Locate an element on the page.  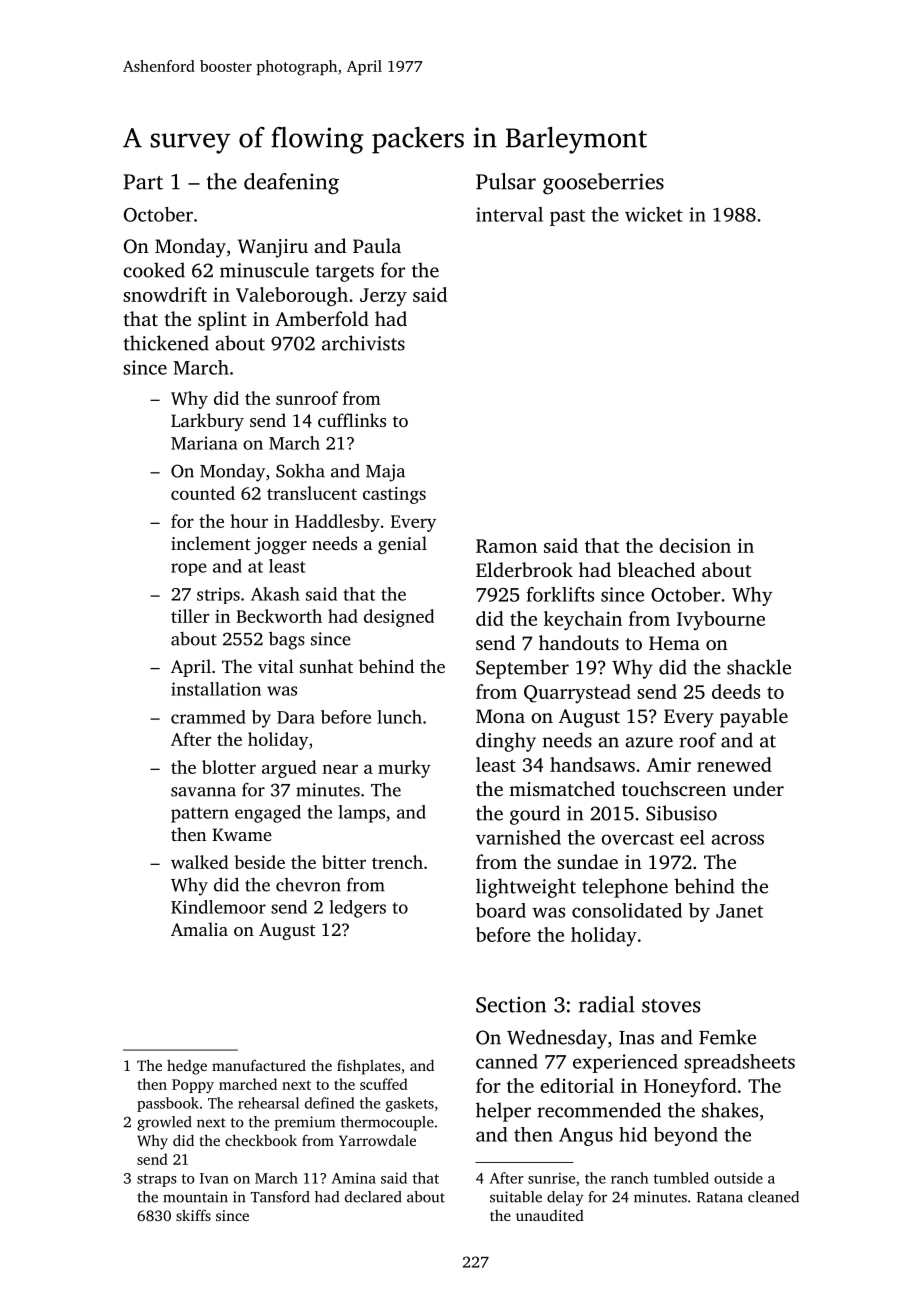
Jerzy is located at coordinates (383, 297).
